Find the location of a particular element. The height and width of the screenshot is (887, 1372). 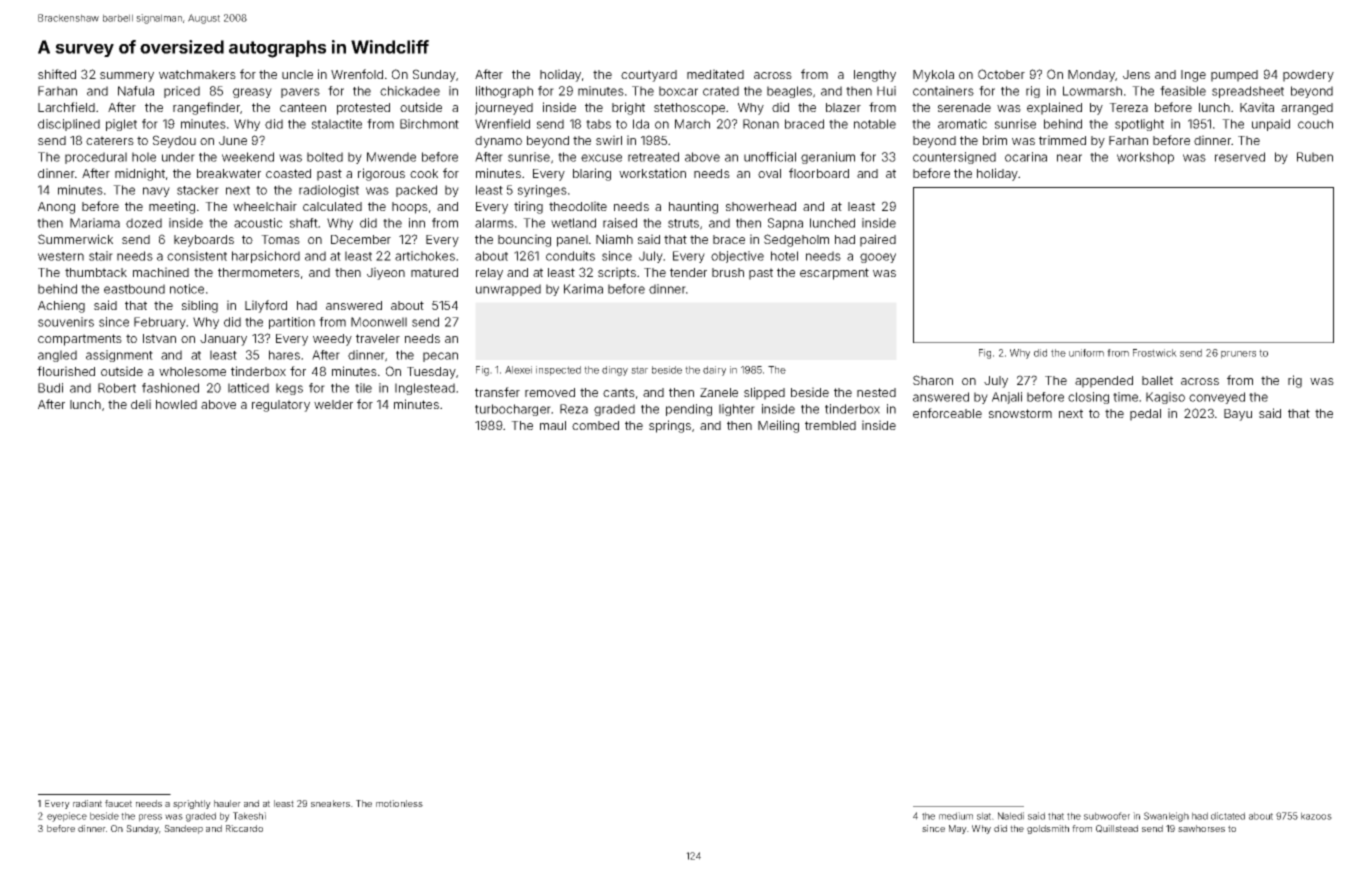

brush is located at coordinates (728, 272).
